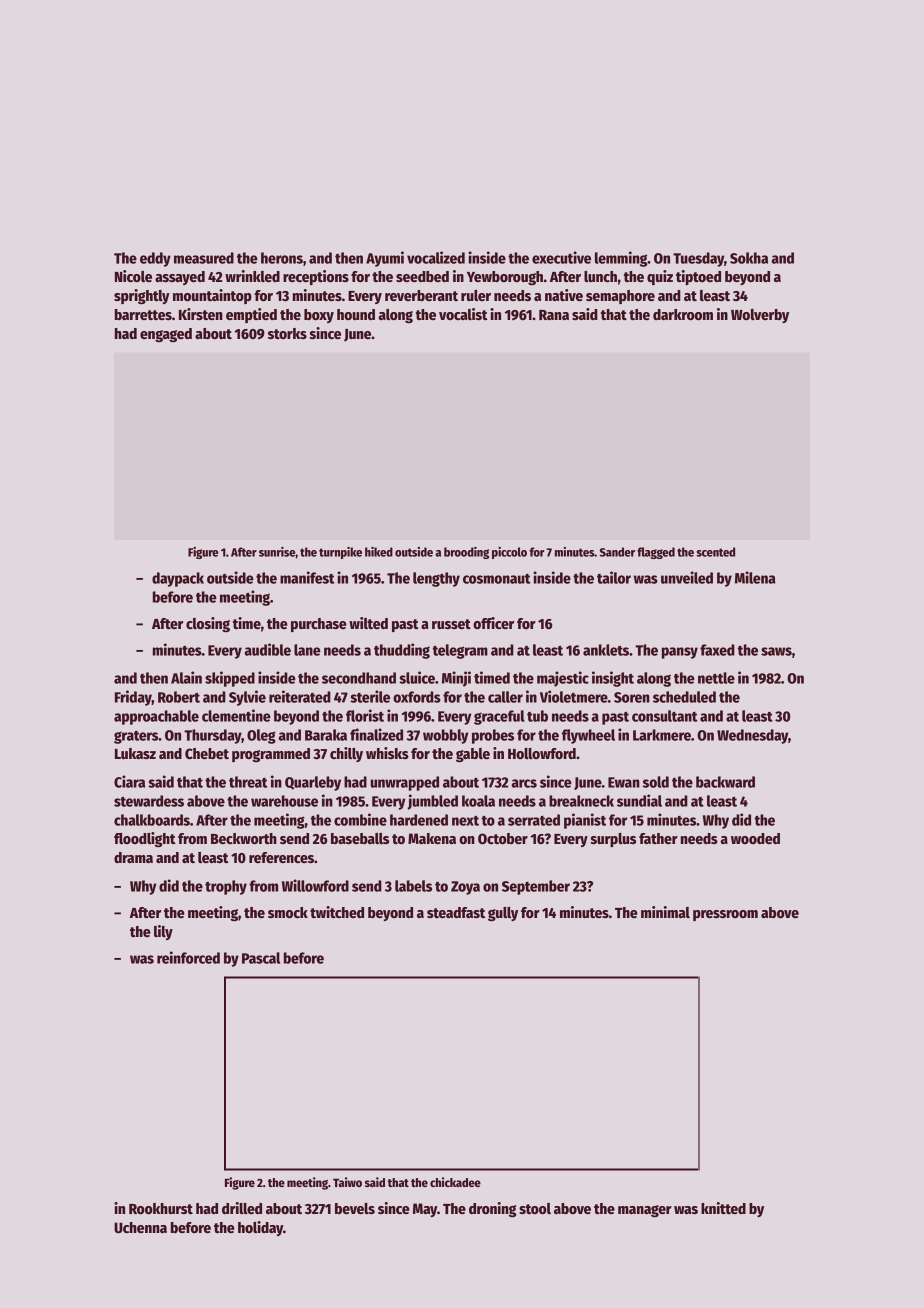 The image size is (924, 1308). Describe the element at coordinates (161, 1208) in the screenshot. I see `Rookhurst` at that location.
